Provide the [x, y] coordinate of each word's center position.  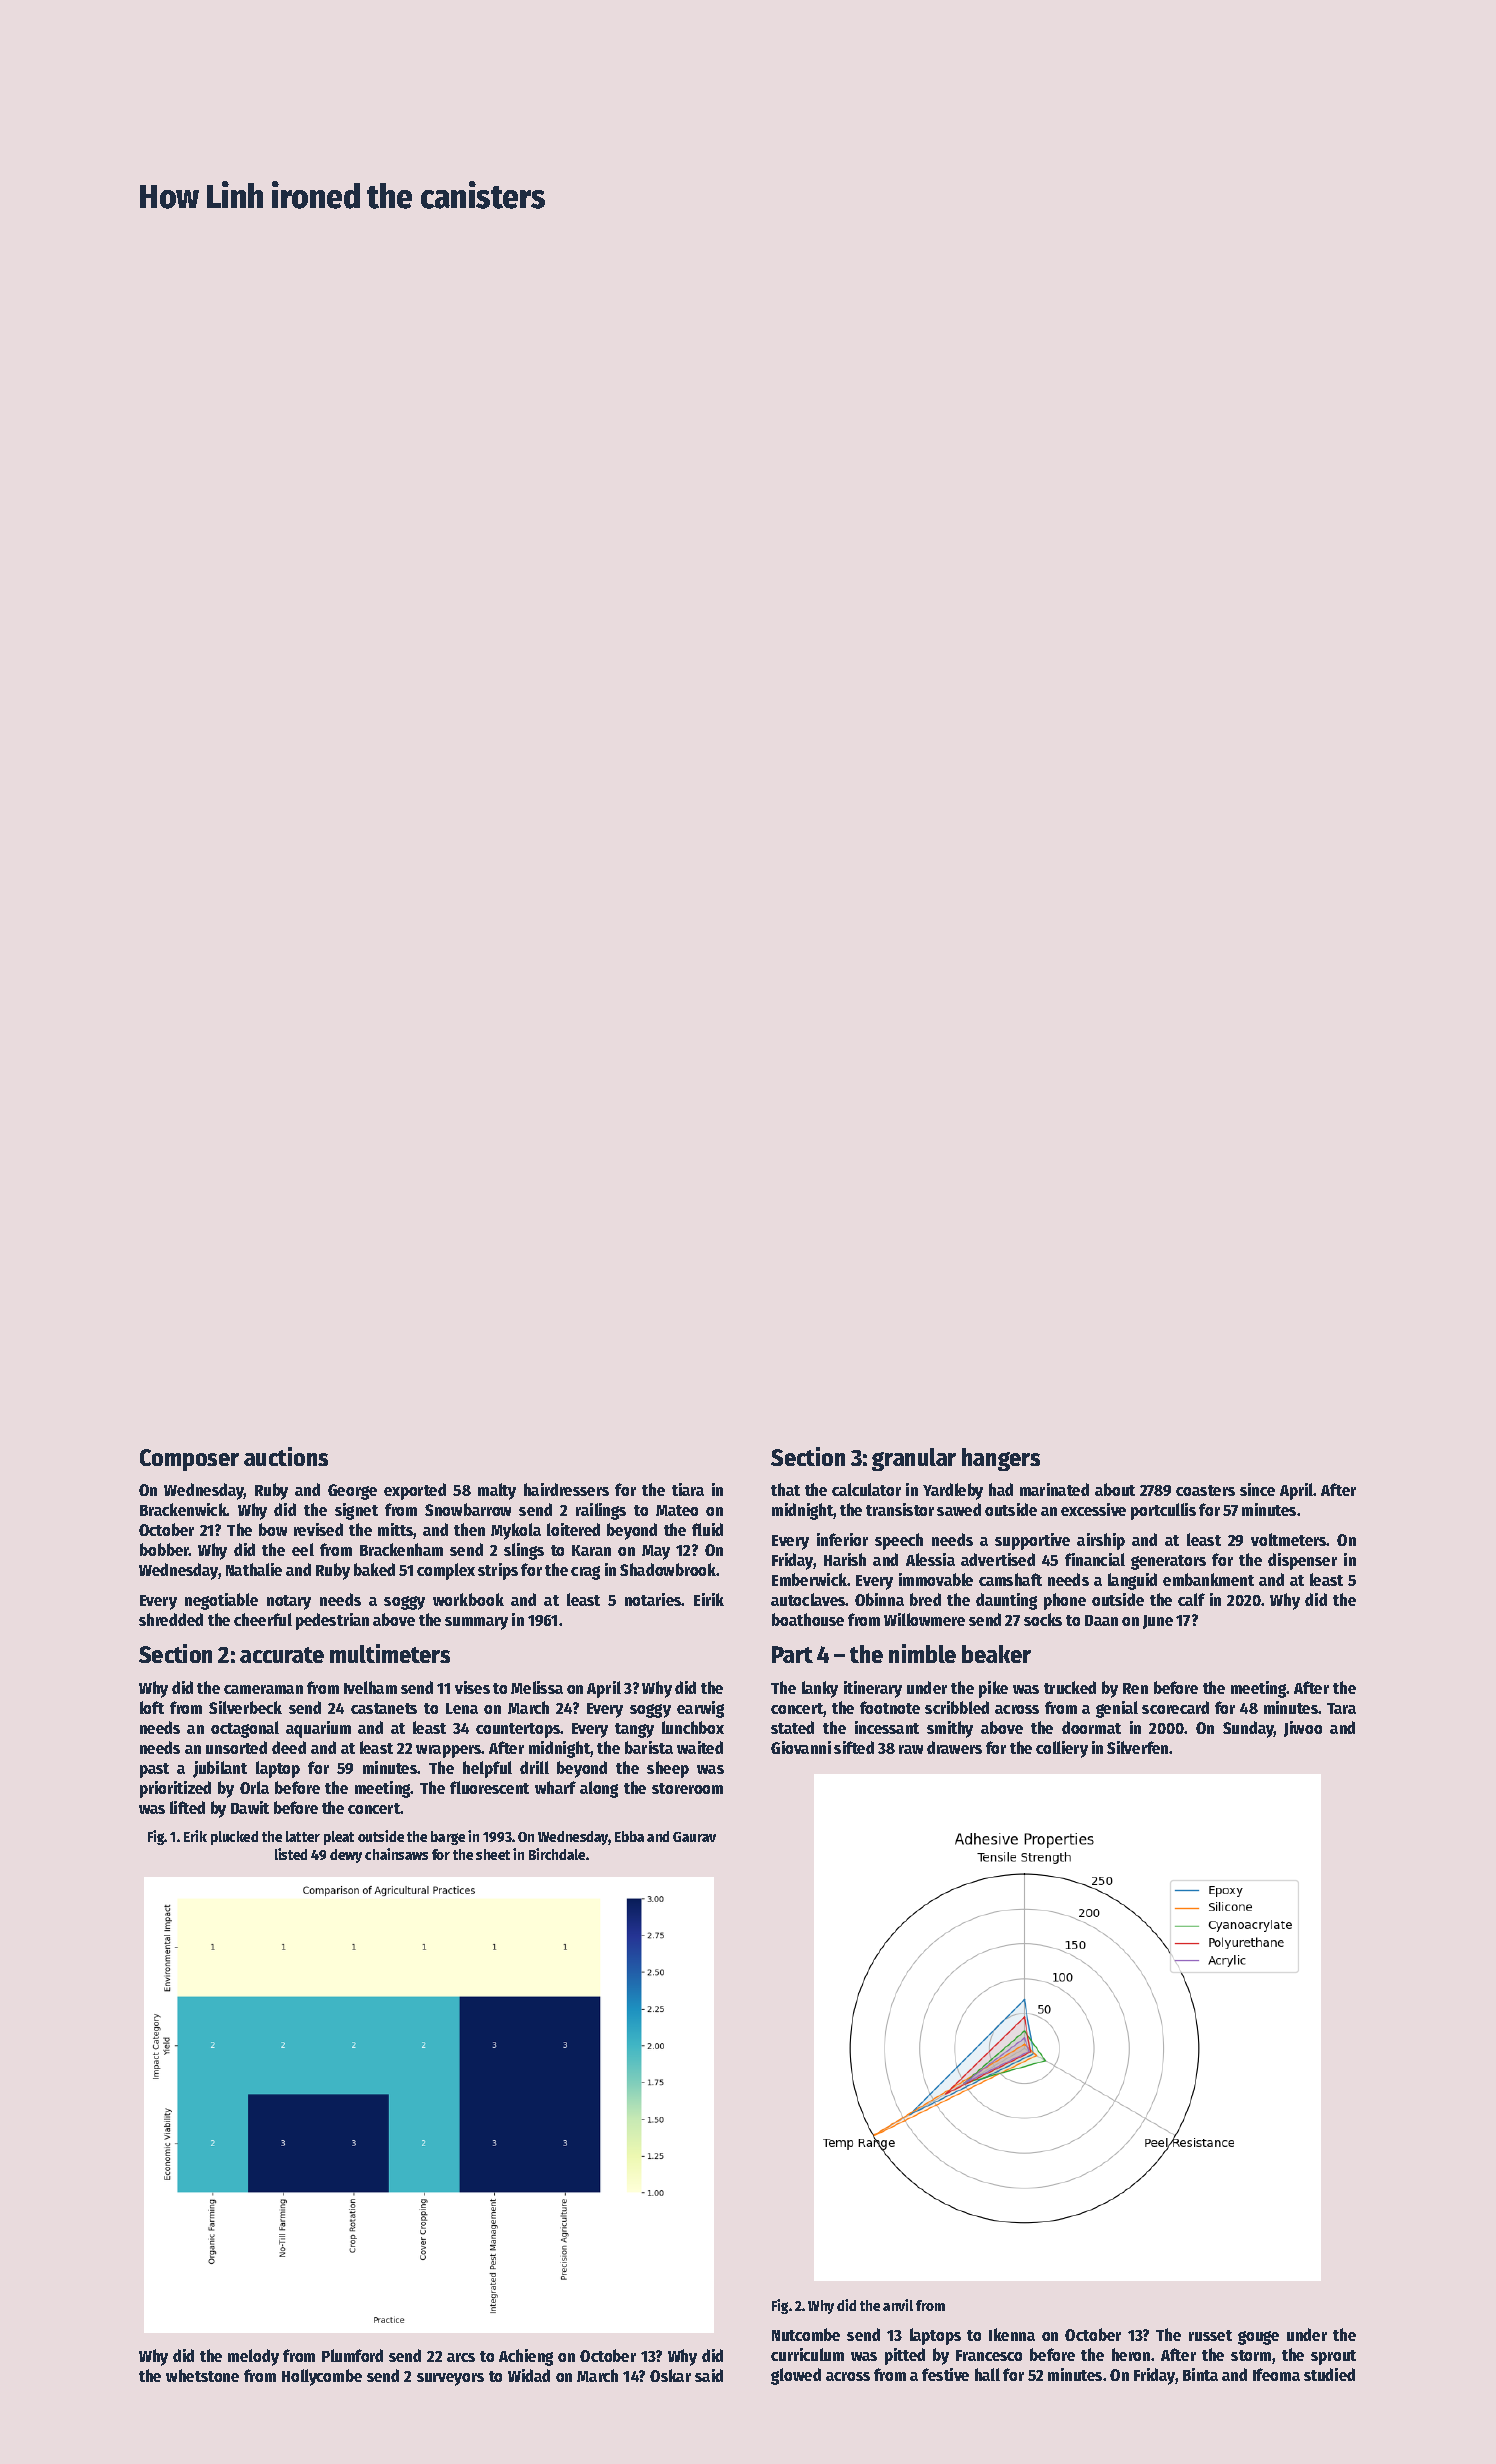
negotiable [221, 1601]
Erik [195, 1836]
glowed [796, 2376]
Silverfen [1137, 1747]
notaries [653, 1599]
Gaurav [694, 1837]
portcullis [1163, 1511]
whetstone [202, 2375]
